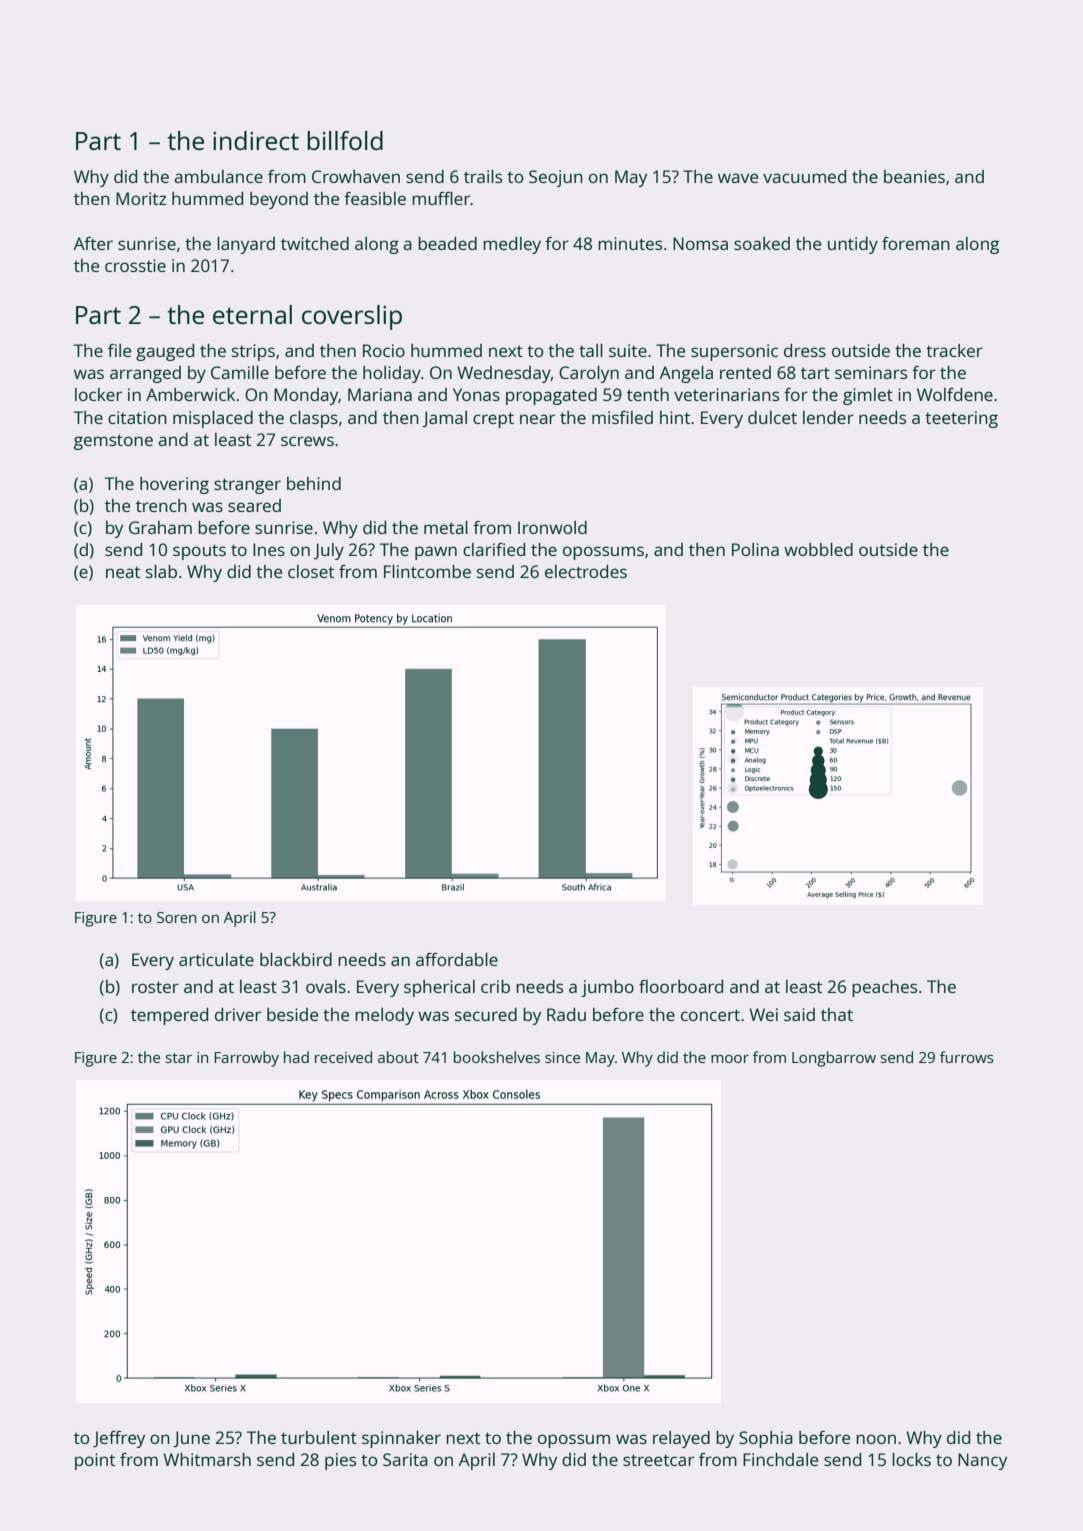  What do you see at coordinates (497, 1057) in the screenshot?
I see `bookshelves` at bounding box center [497, 1057].
